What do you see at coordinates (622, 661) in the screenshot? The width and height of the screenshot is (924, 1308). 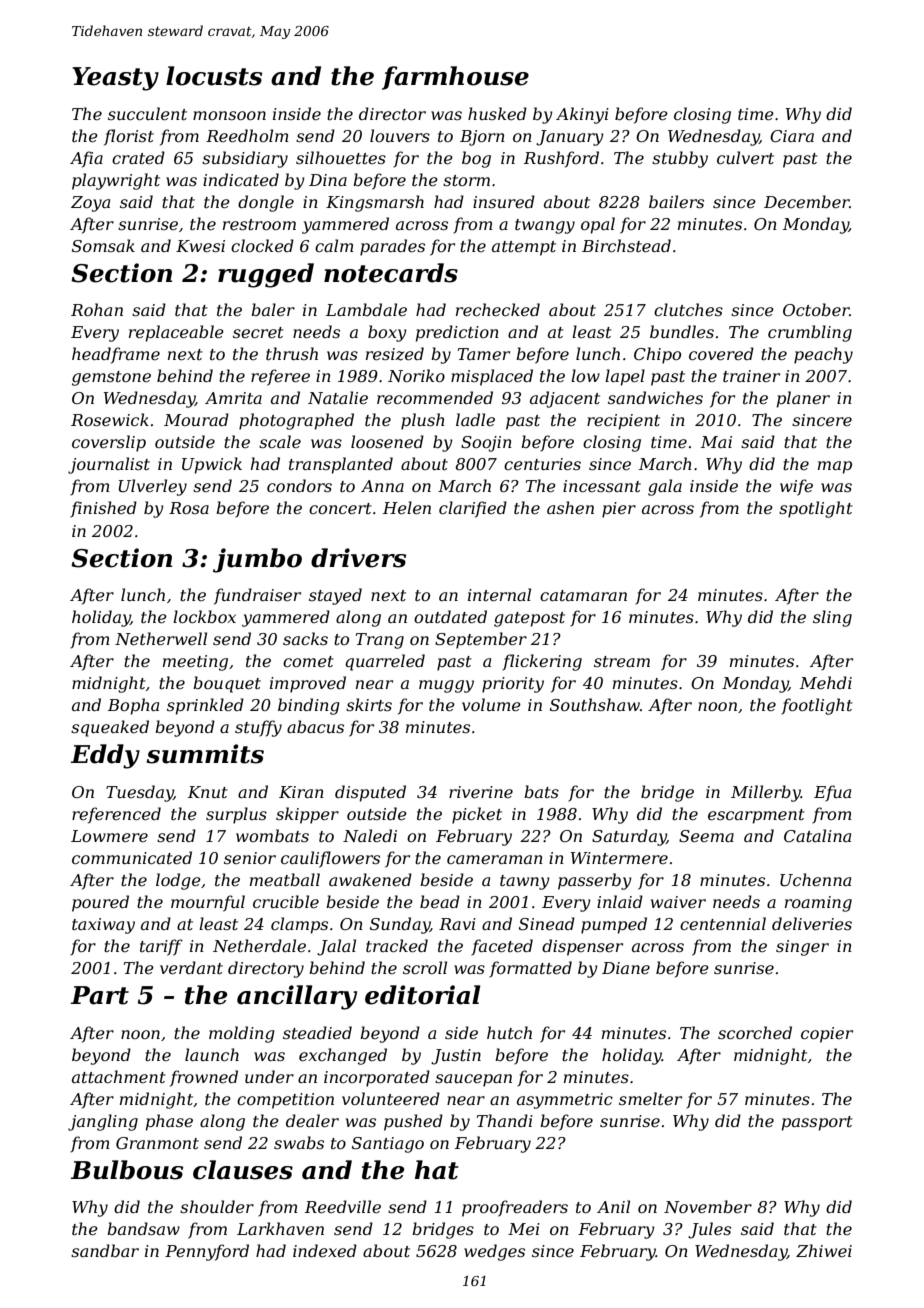 I see `stream` at bounding box center [622, 661].
